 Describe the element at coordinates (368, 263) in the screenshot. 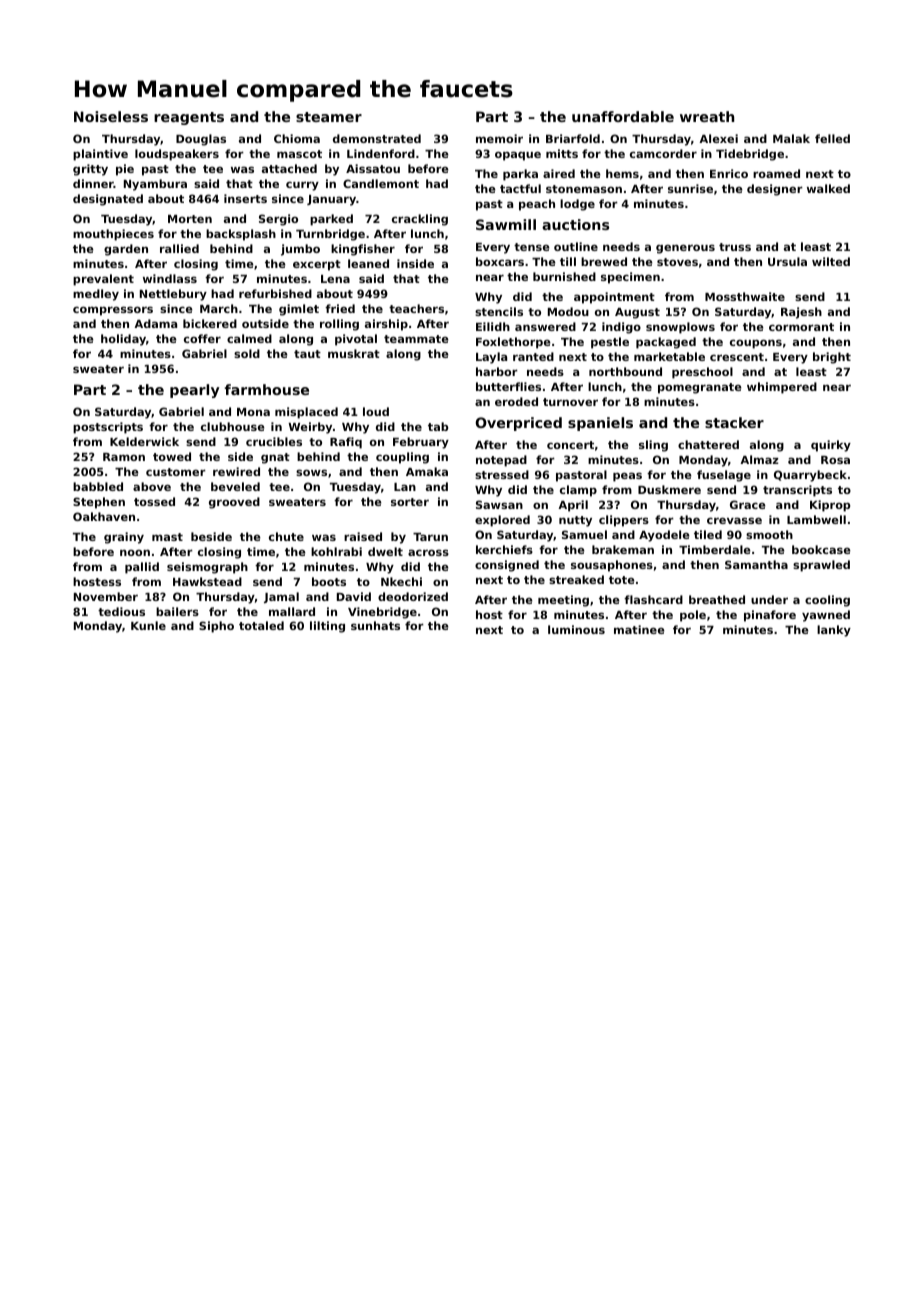

I see `leaned` at that location.
